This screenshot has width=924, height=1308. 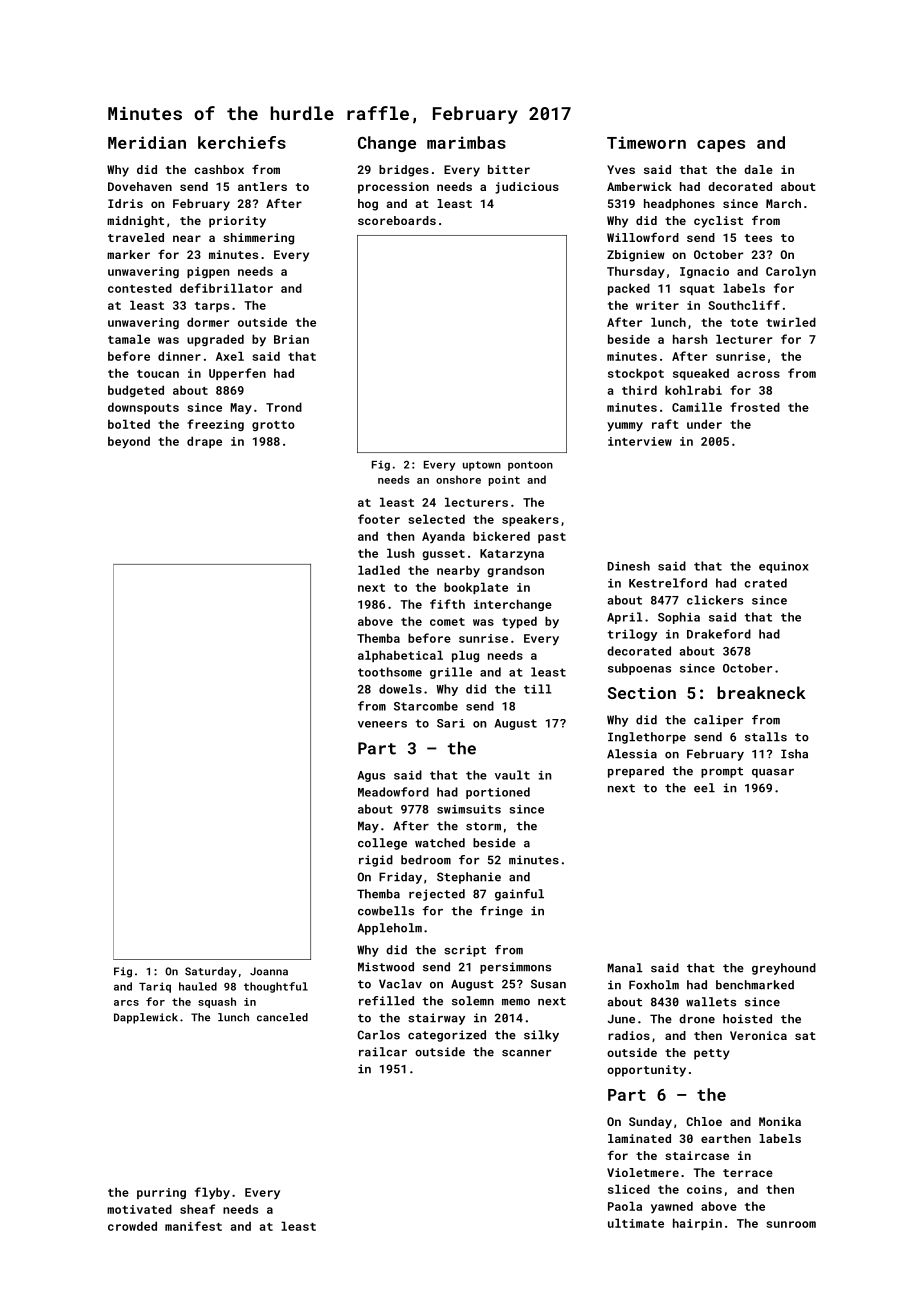 I want to click on frosted, so click(x=755, y=407).
